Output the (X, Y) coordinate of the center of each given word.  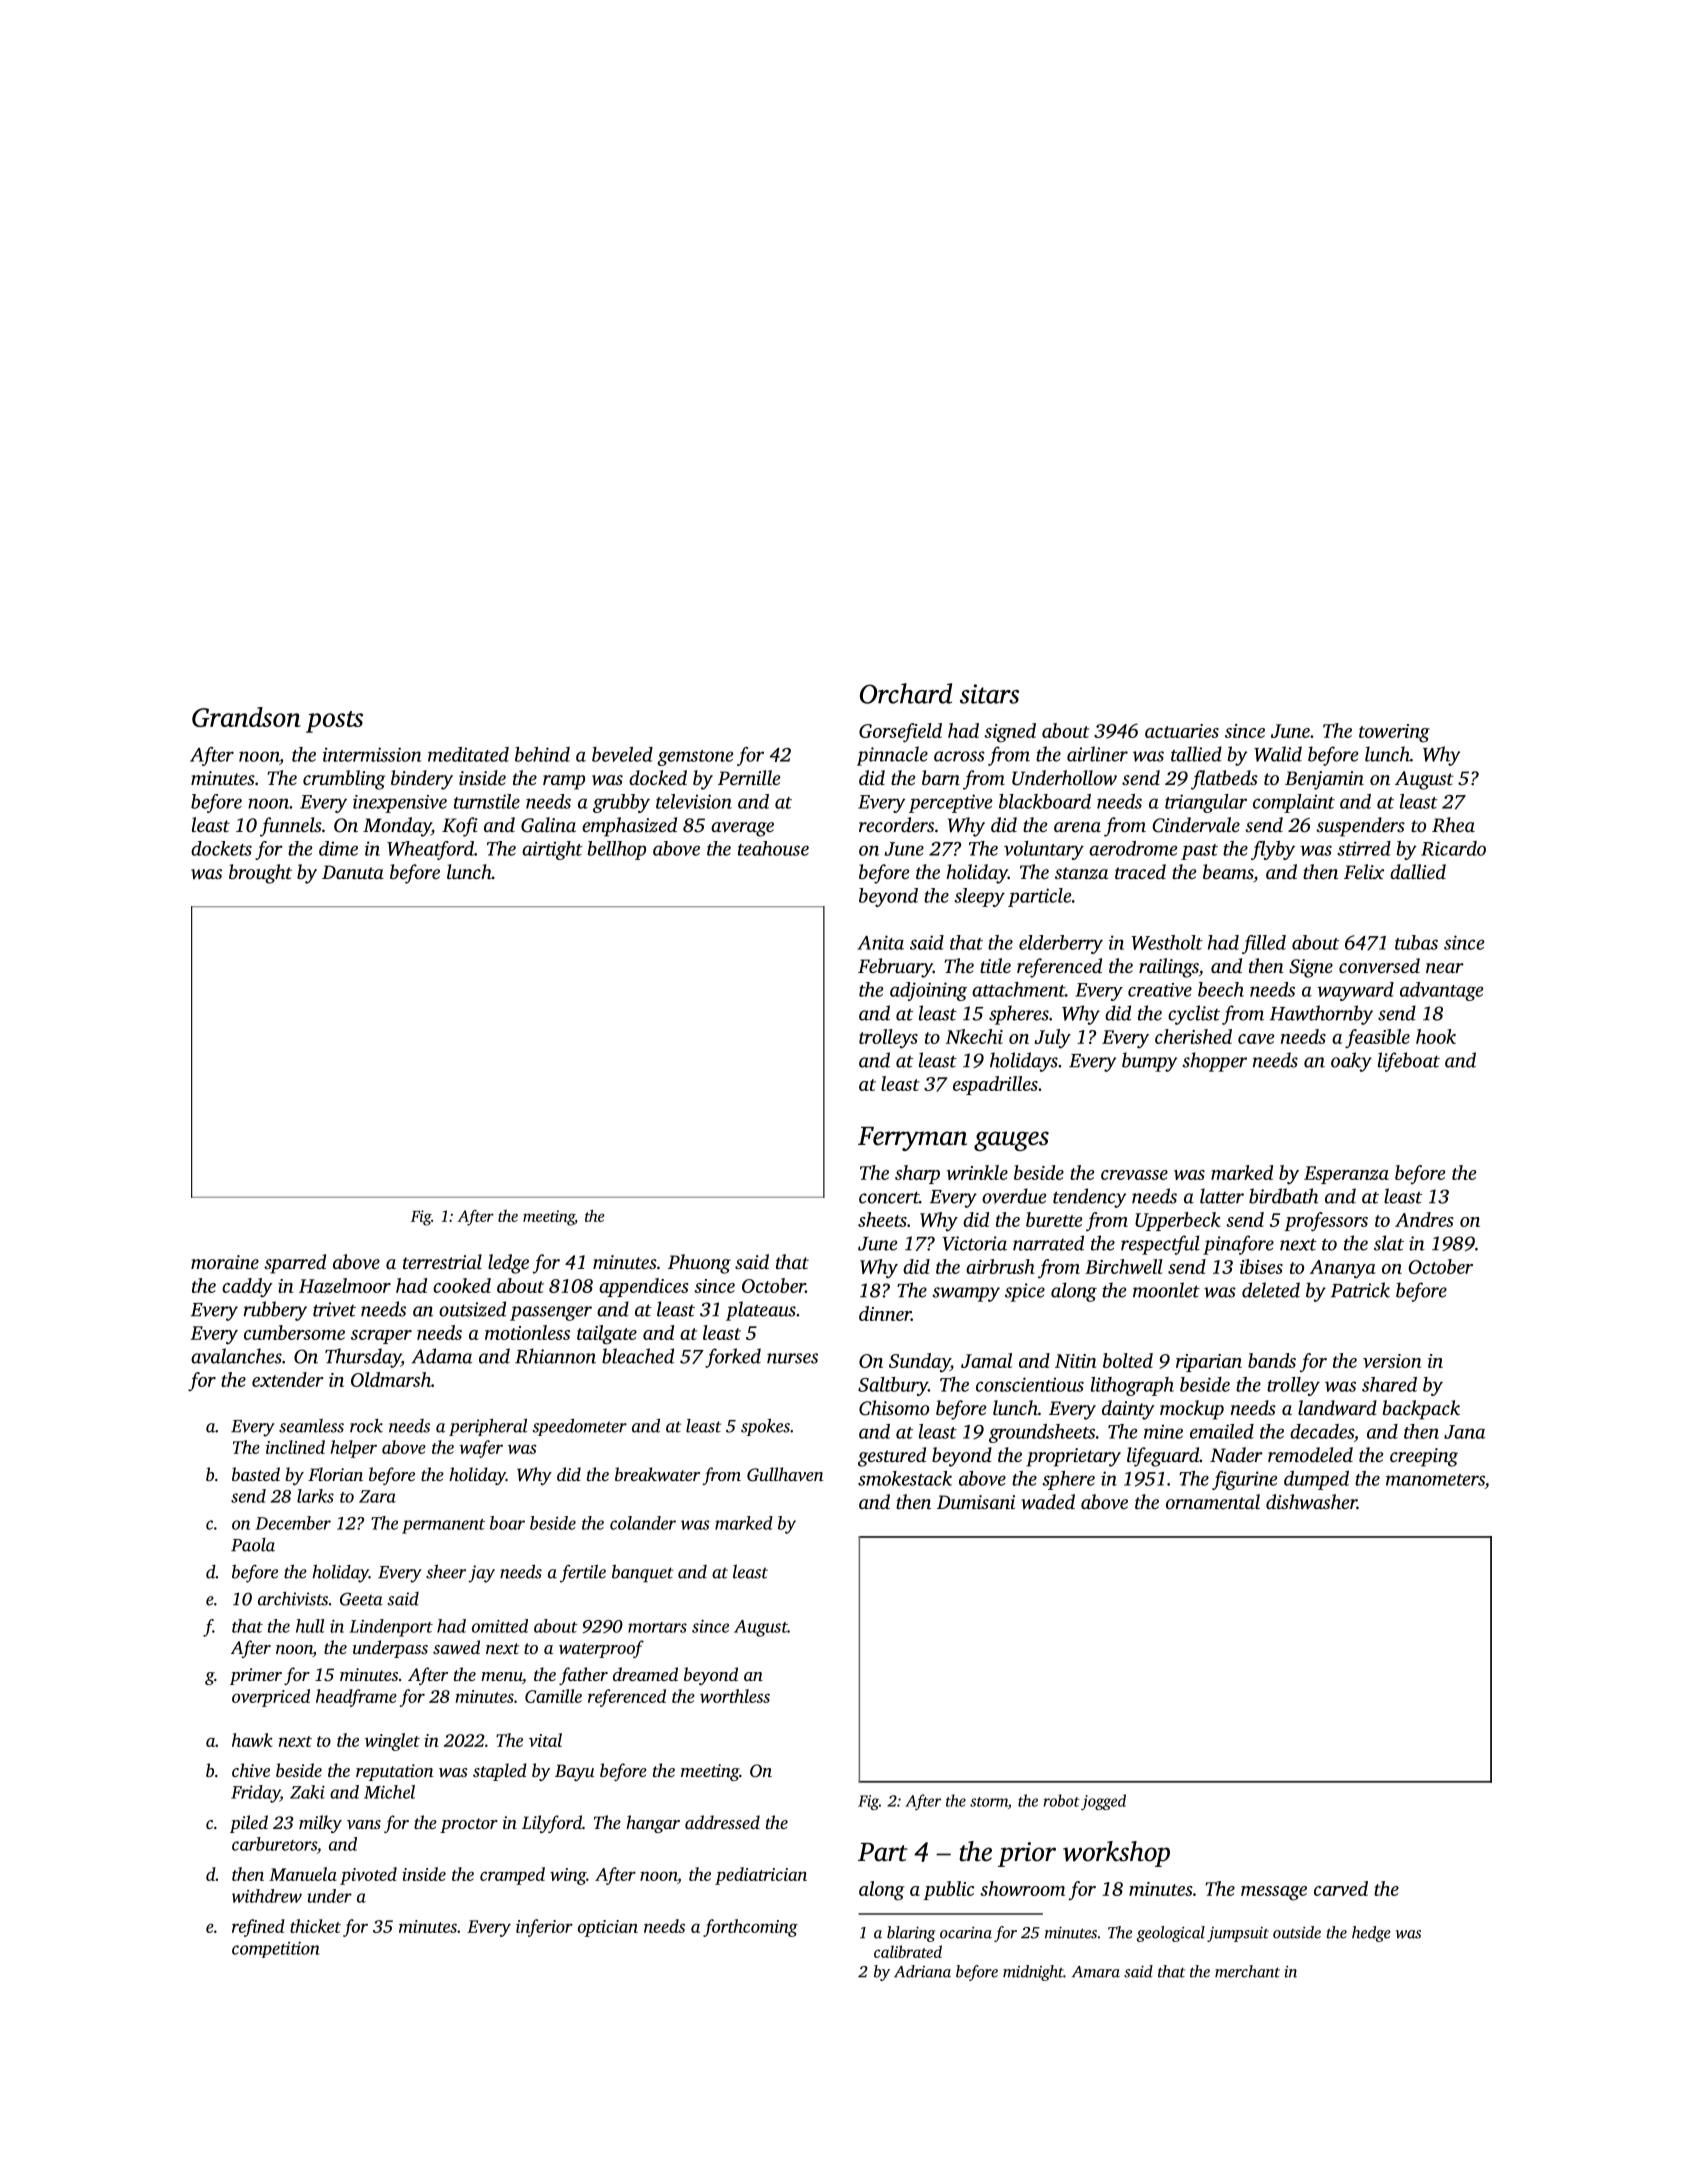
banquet (642, 1574)
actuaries (1182, 731)
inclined (295, 1447)
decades (1322, 1431)
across (959, 756)
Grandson (246, 717)
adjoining (928, 991)
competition (276, 1950)
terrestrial (442, 1261)
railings (1169, 968)
